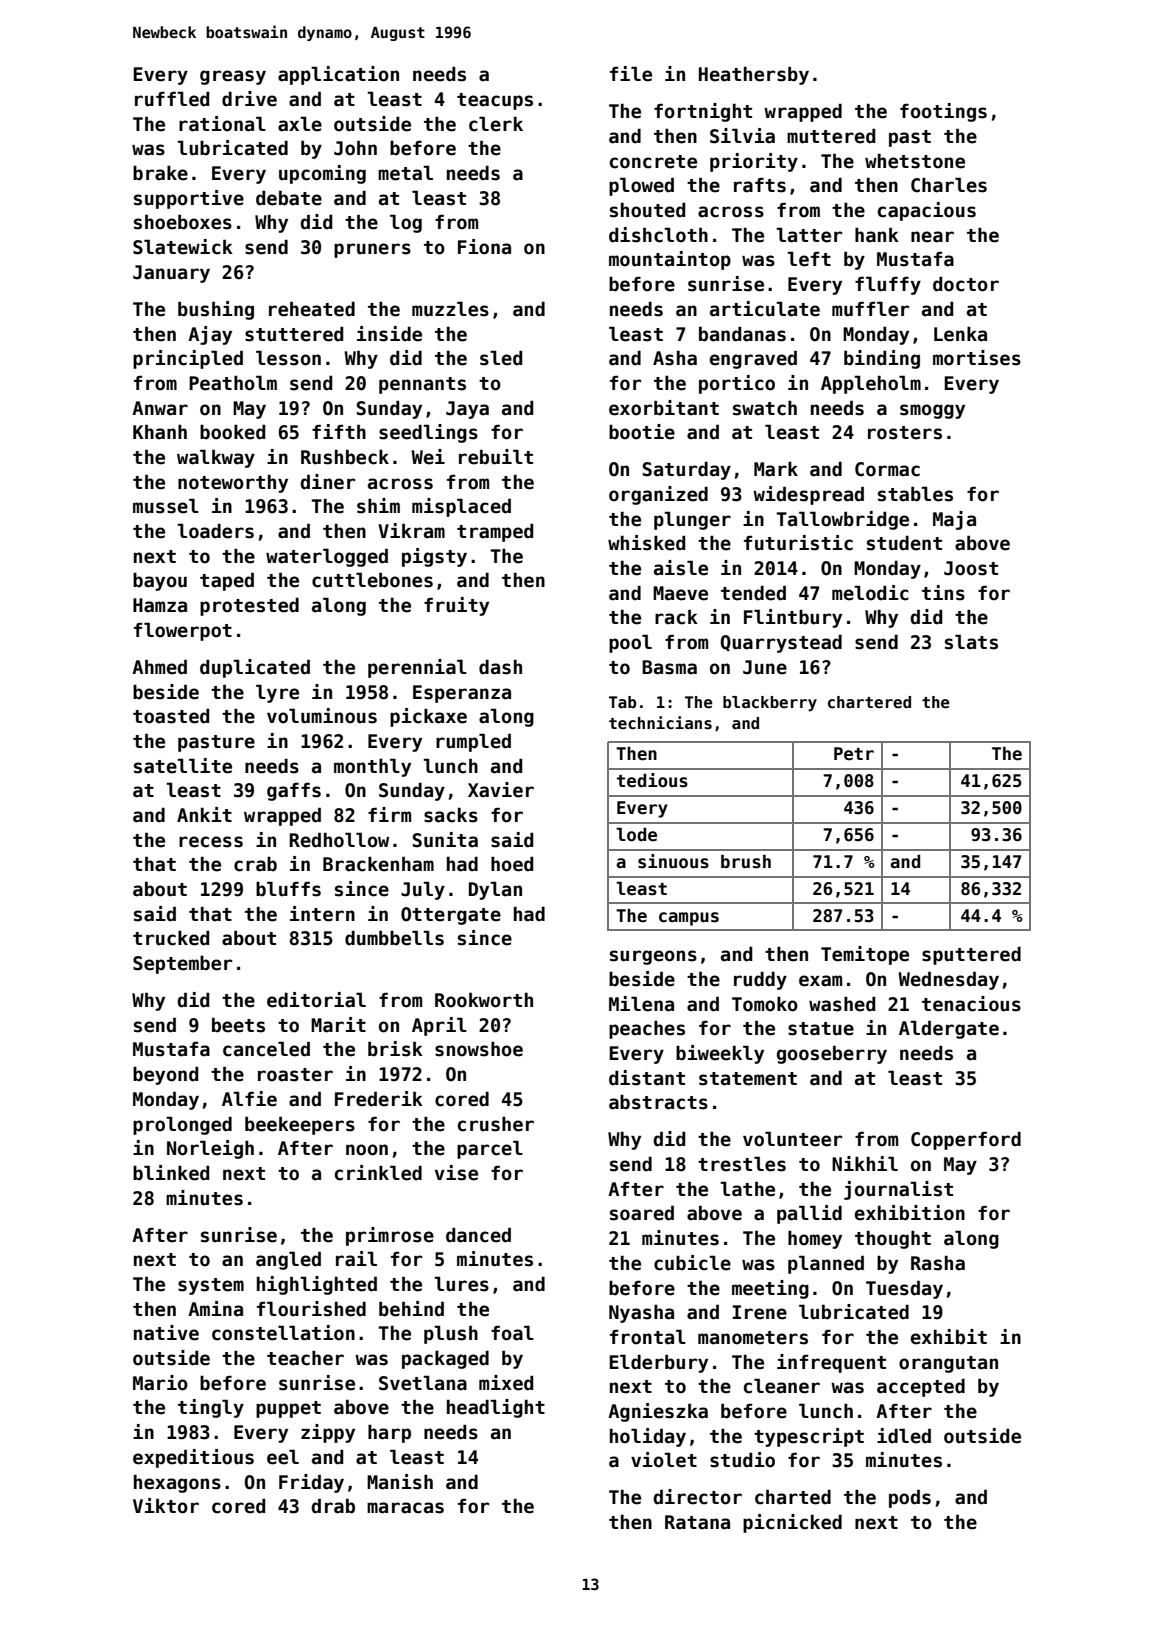  What do you see at coordinates (943, 112) in the document?
I see `footings` at bounding box center [943, 112].
